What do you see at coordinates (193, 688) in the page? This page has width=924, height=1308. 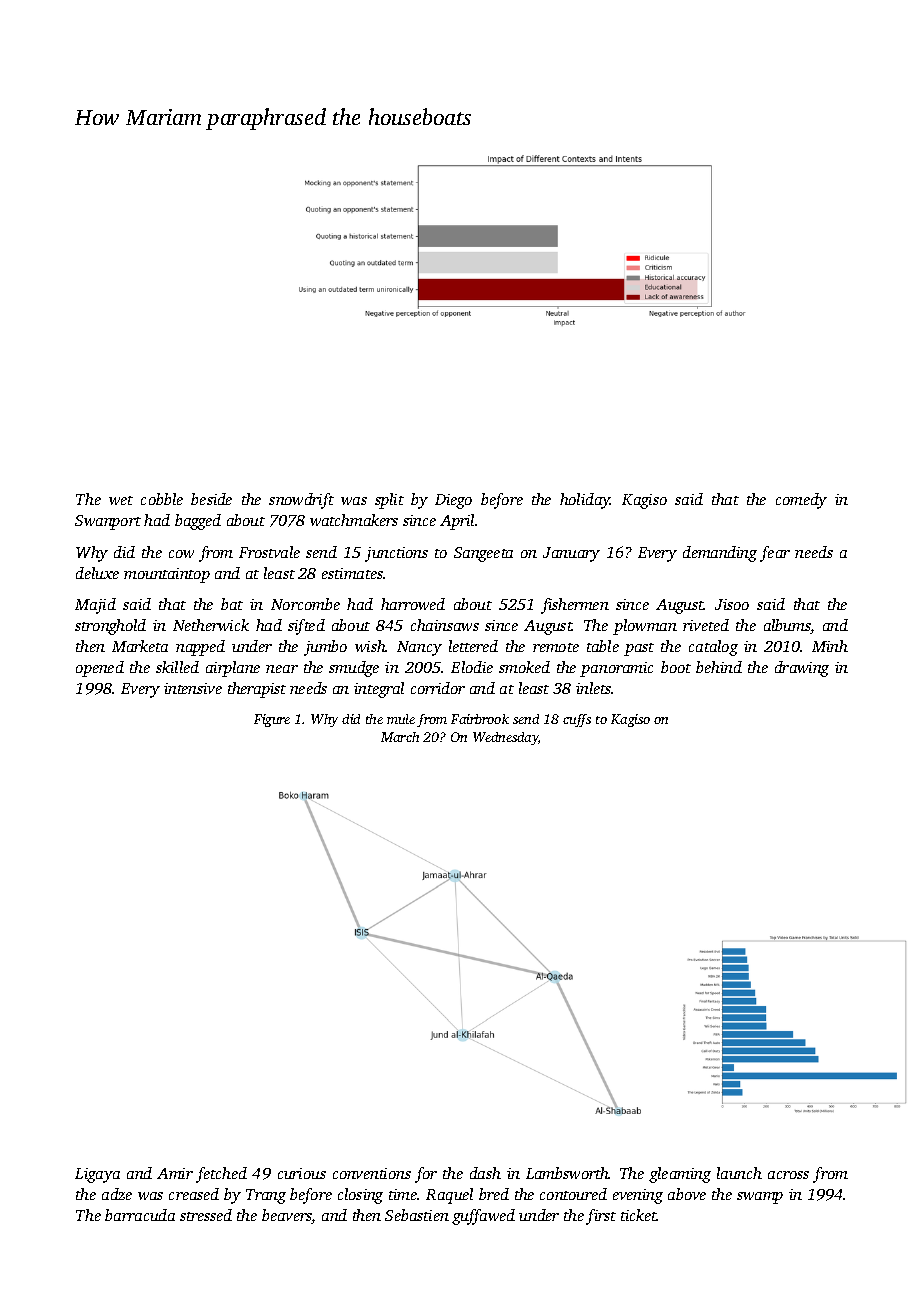 I see `intensive` at bounding box center [193, 688].
